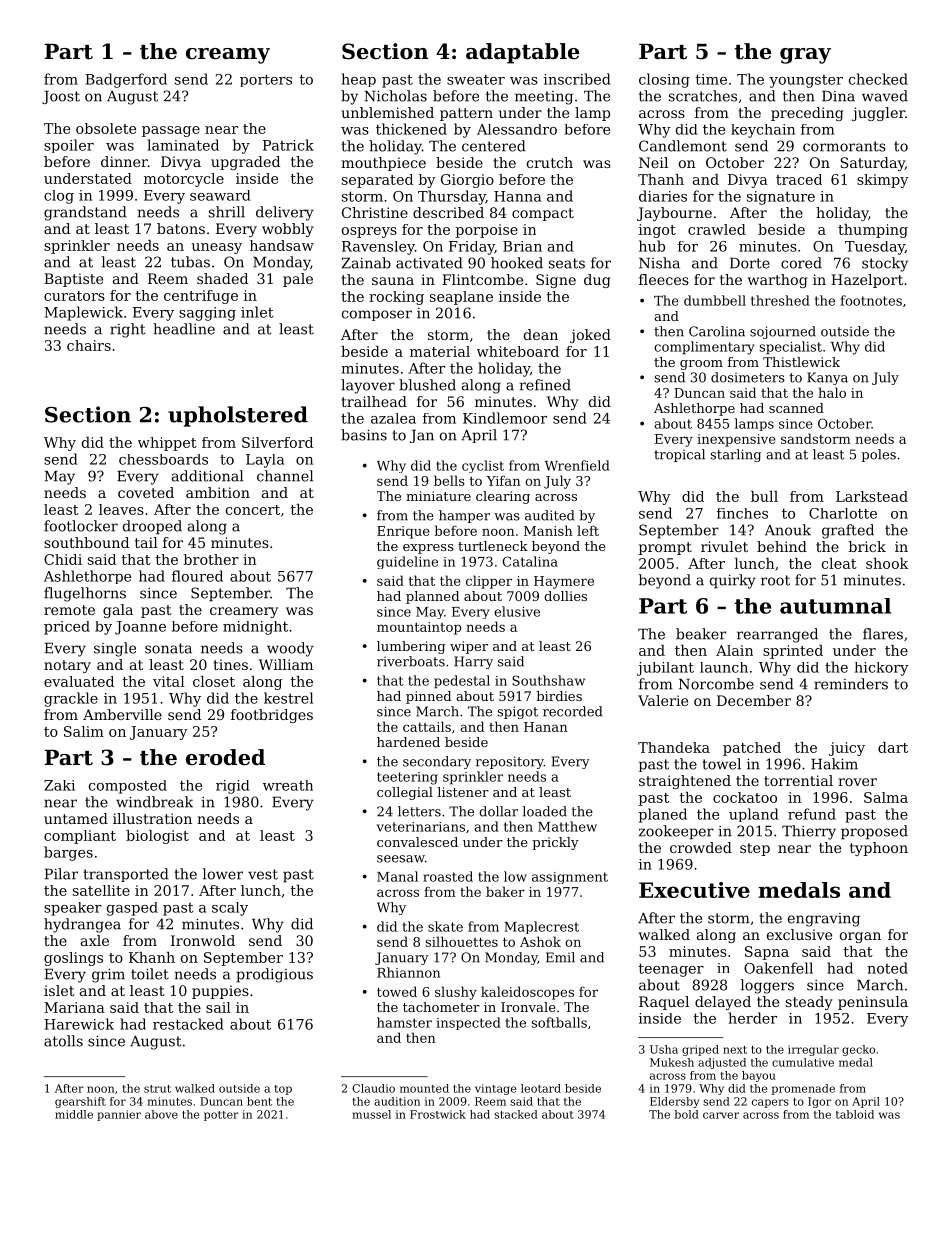 This page has height=1233, width=952. What do you see at coordinates (661, 179) in the page?
I see `Thanh` at bounding box center [661, 179].
